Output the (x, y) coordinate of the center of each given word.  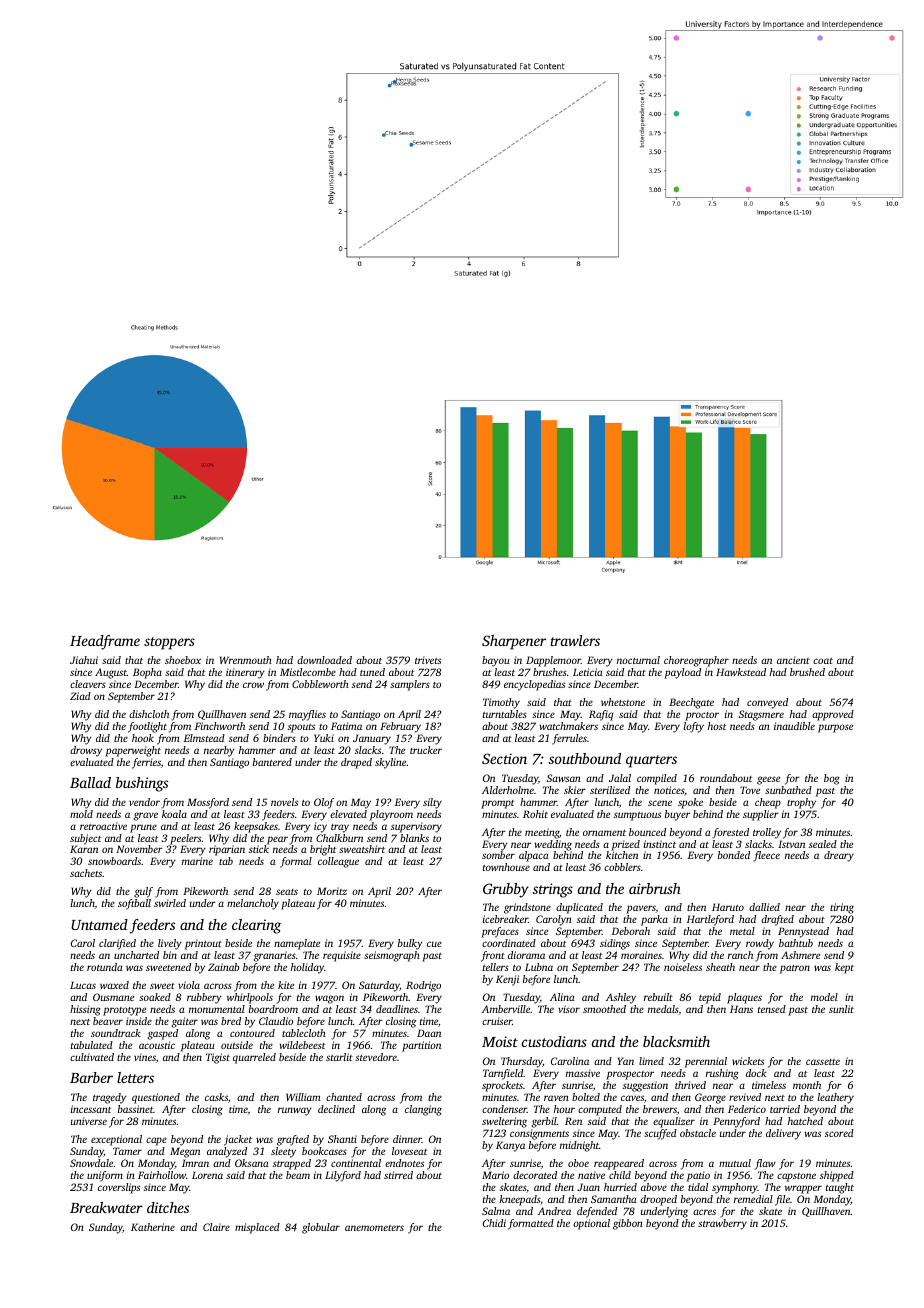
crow (253, 685)
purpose (835, 728)
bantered (272, 762)
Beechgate (691, 703)
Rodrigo (423, 986)
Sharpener (514, 642)
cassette (823, 1062)
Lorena (207, 1175)
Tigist (218, 1058)
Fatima (346, 726)
